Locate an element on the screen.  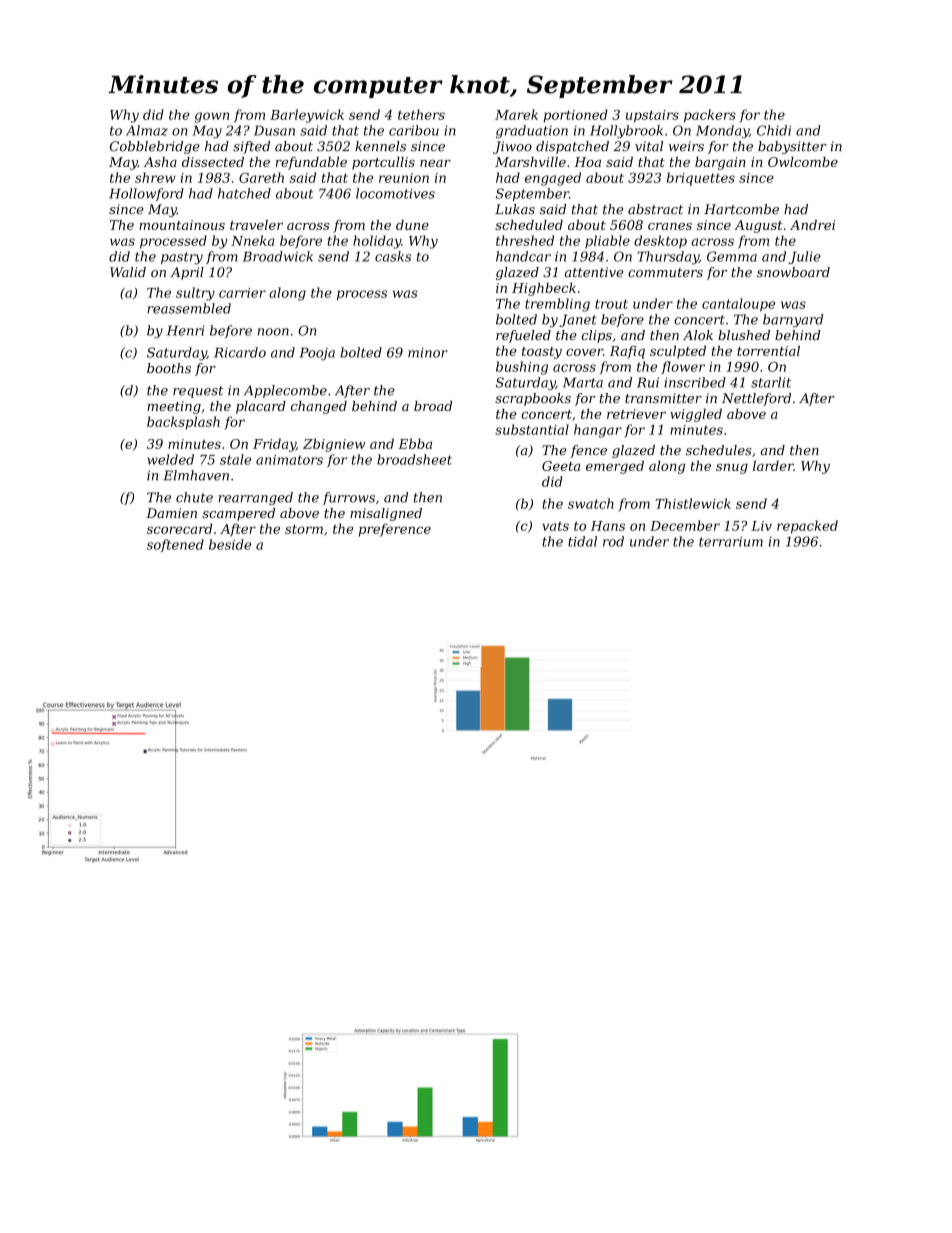
Henri is located at coordinates (186, 330).
